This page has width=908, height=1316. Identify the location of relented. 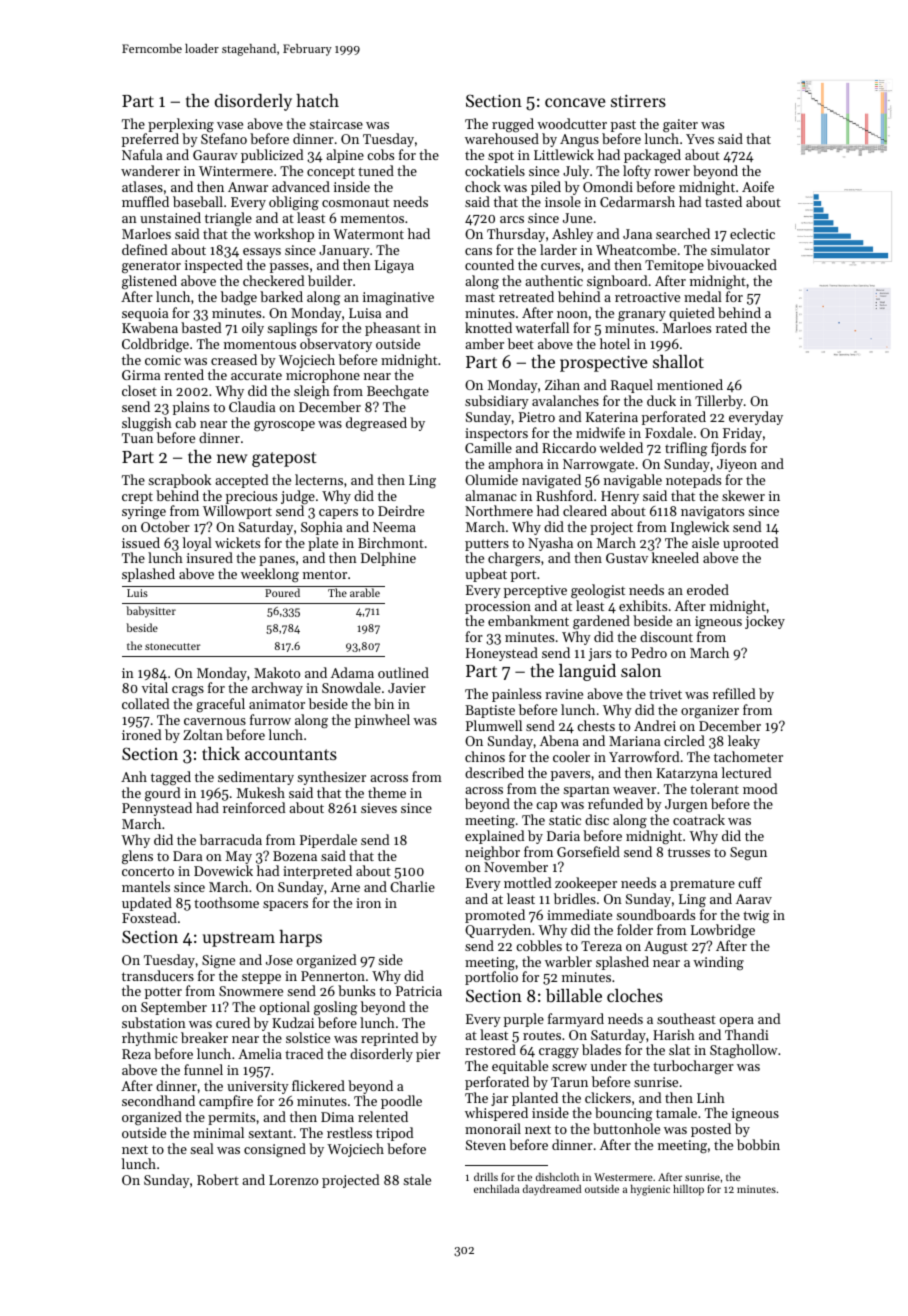
(383, 1116).
